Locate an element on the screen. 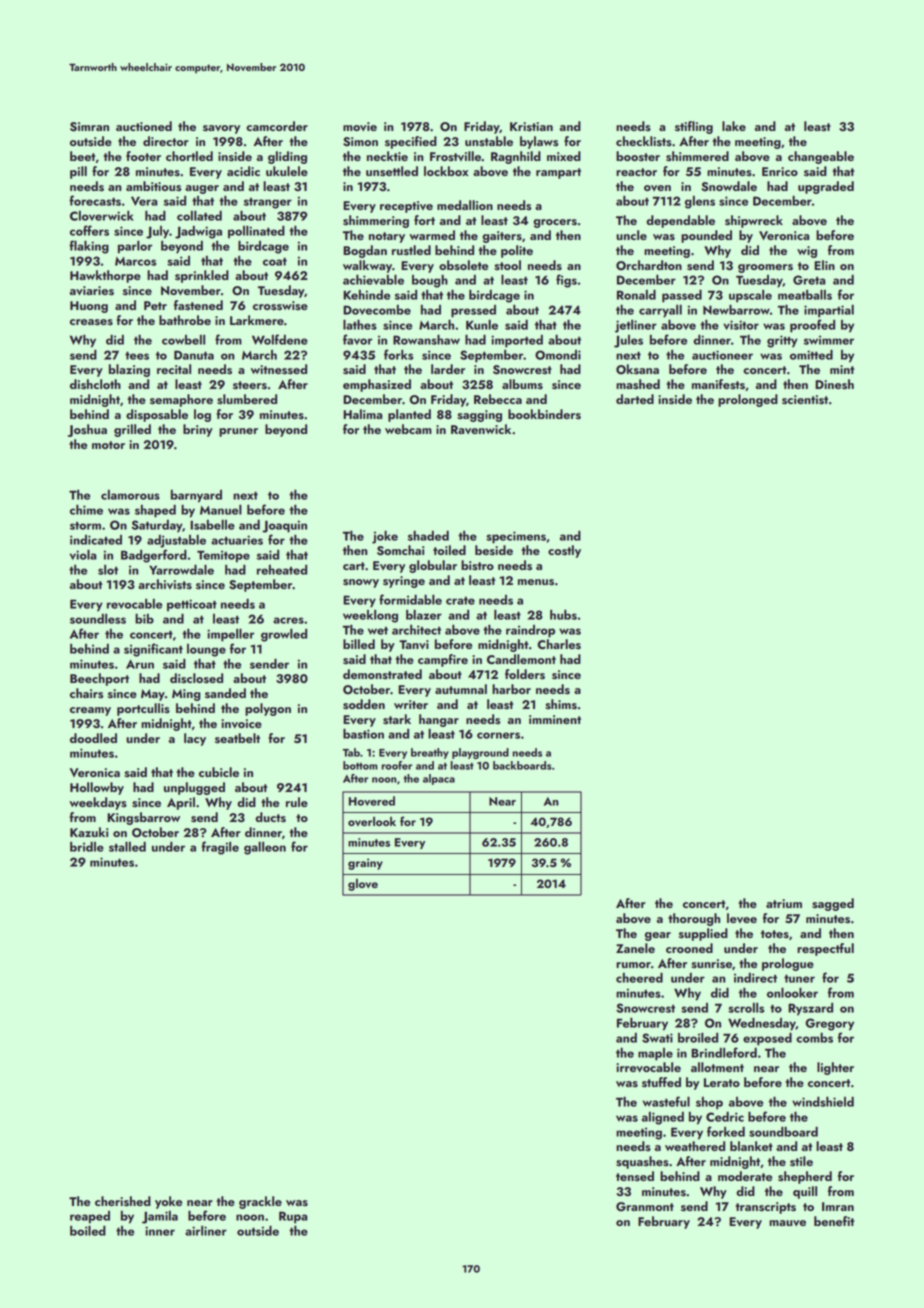  bottom is located at coordinates (360, 765).
